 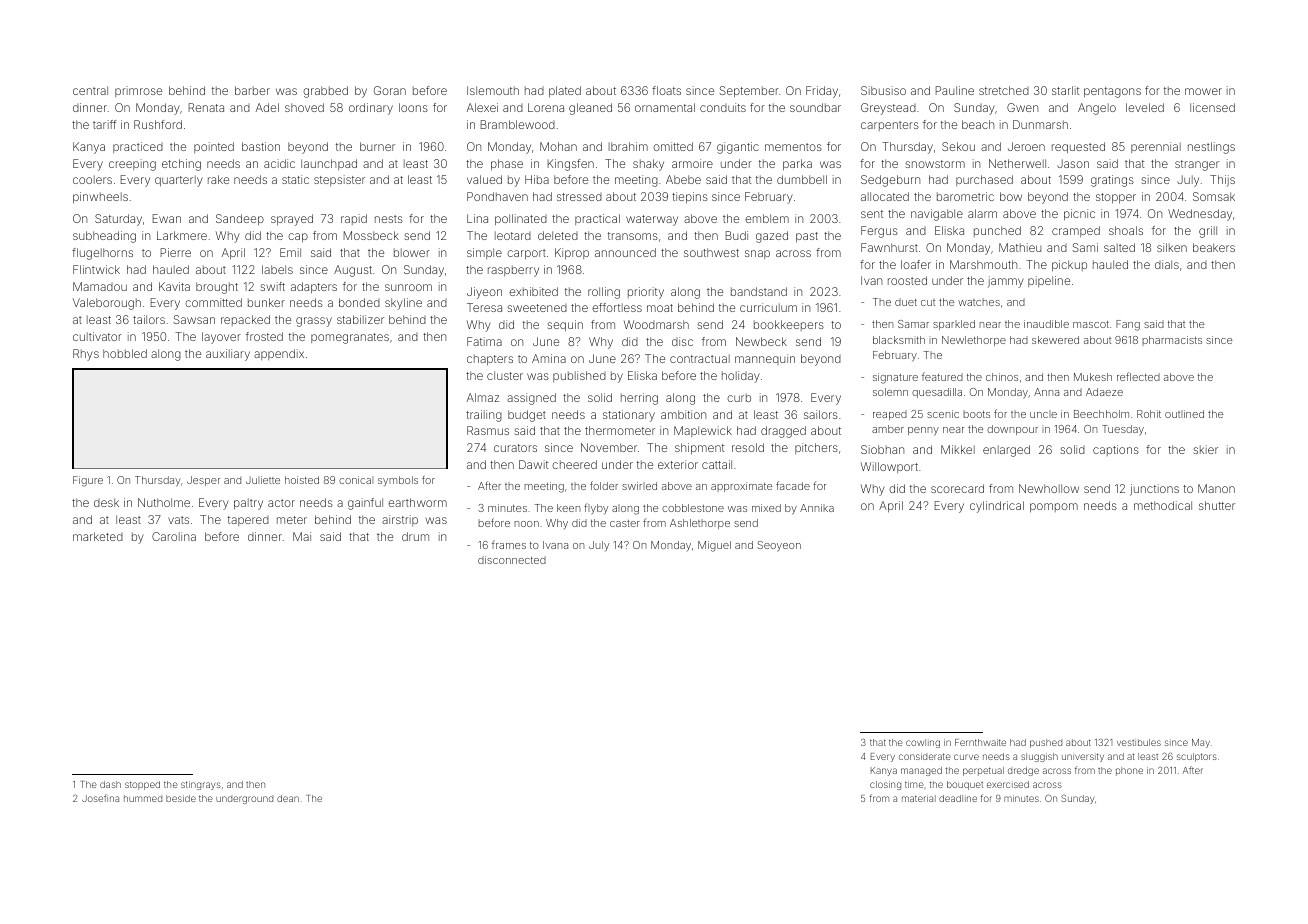 I want to click on September, so click(x=749, y=91).
